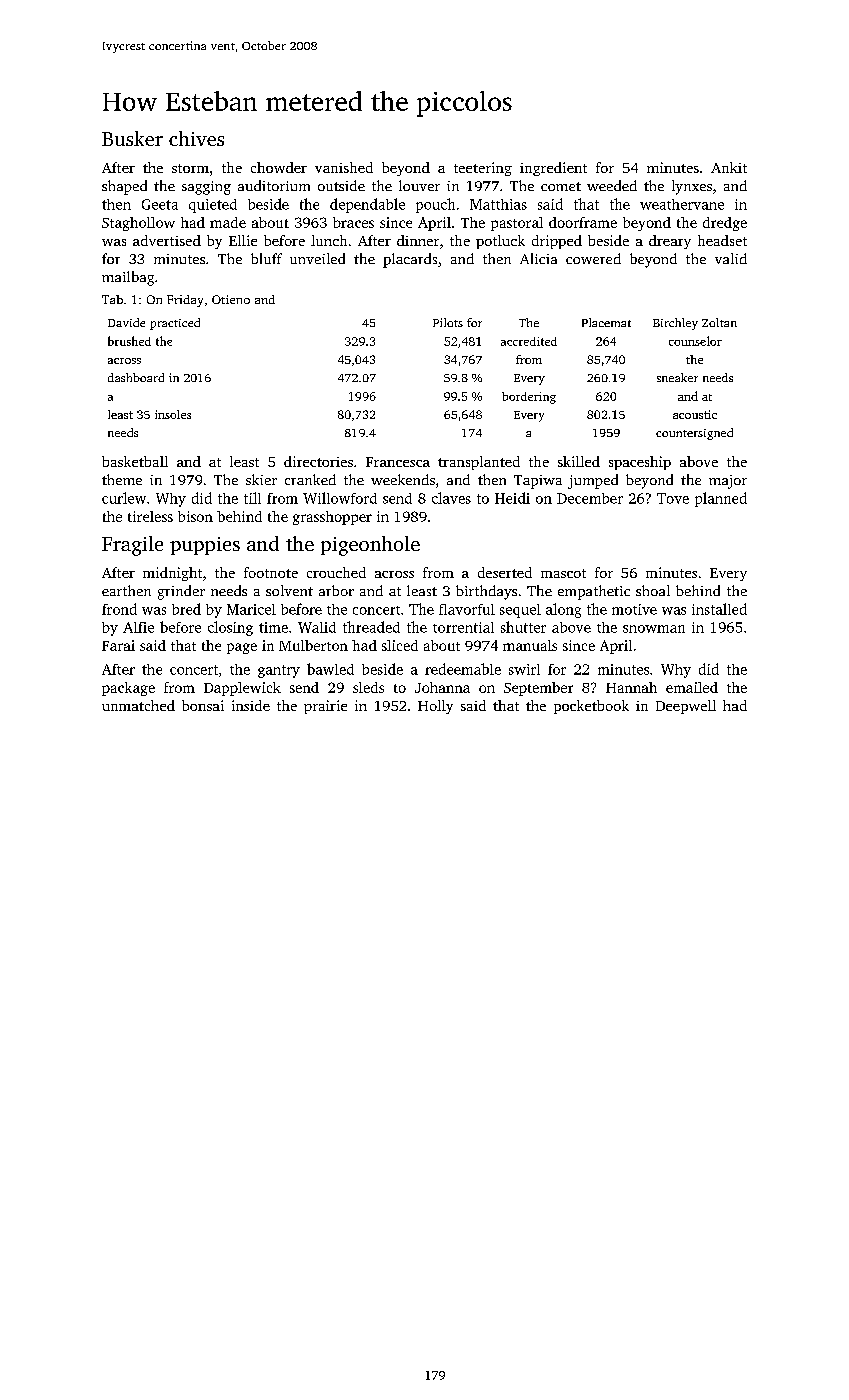  I want to click on bison, so click(195, 516).
